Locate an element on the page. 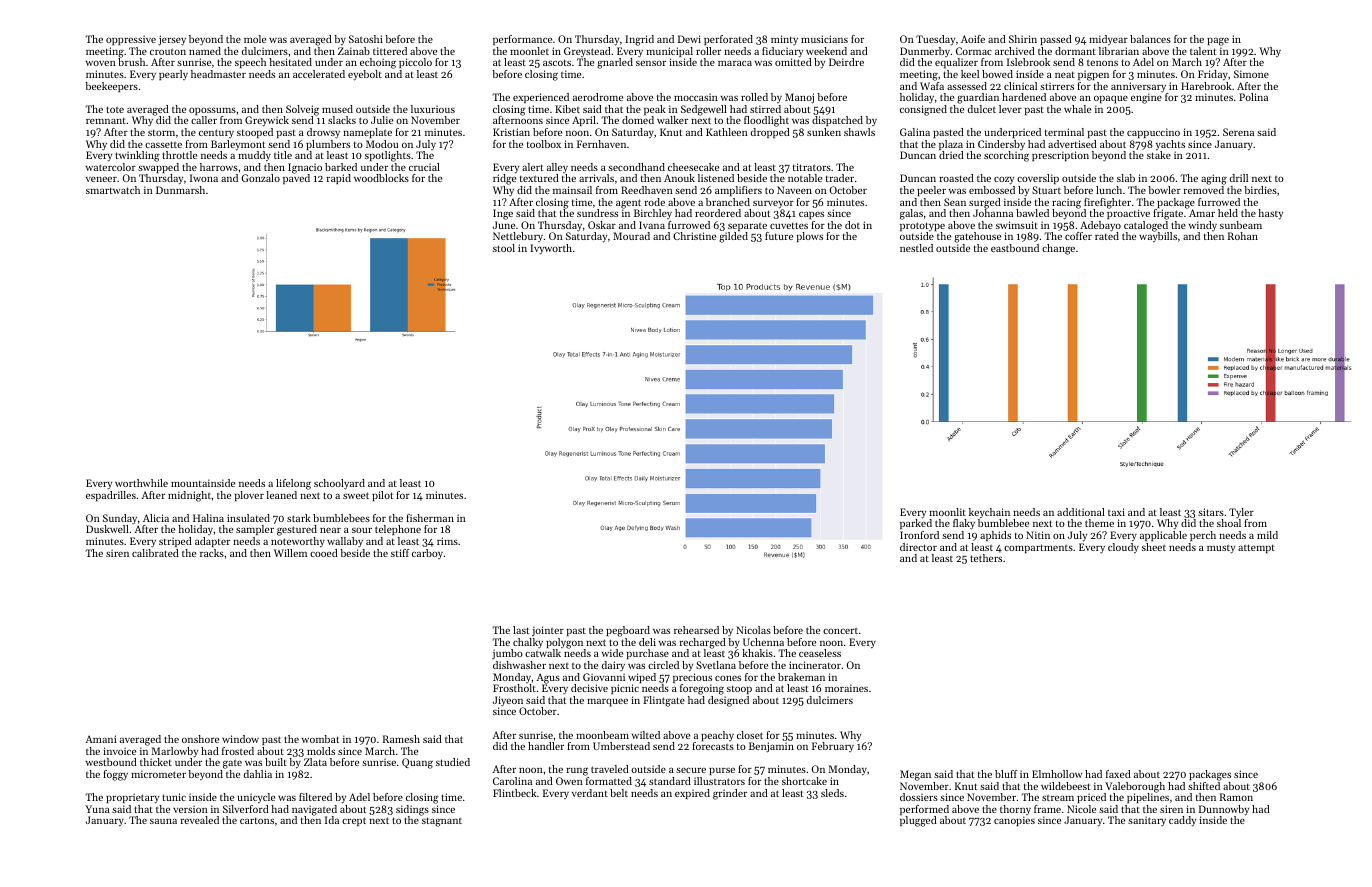 The image size is (1372, 887). peeler is located at coordinates (931, 191).
